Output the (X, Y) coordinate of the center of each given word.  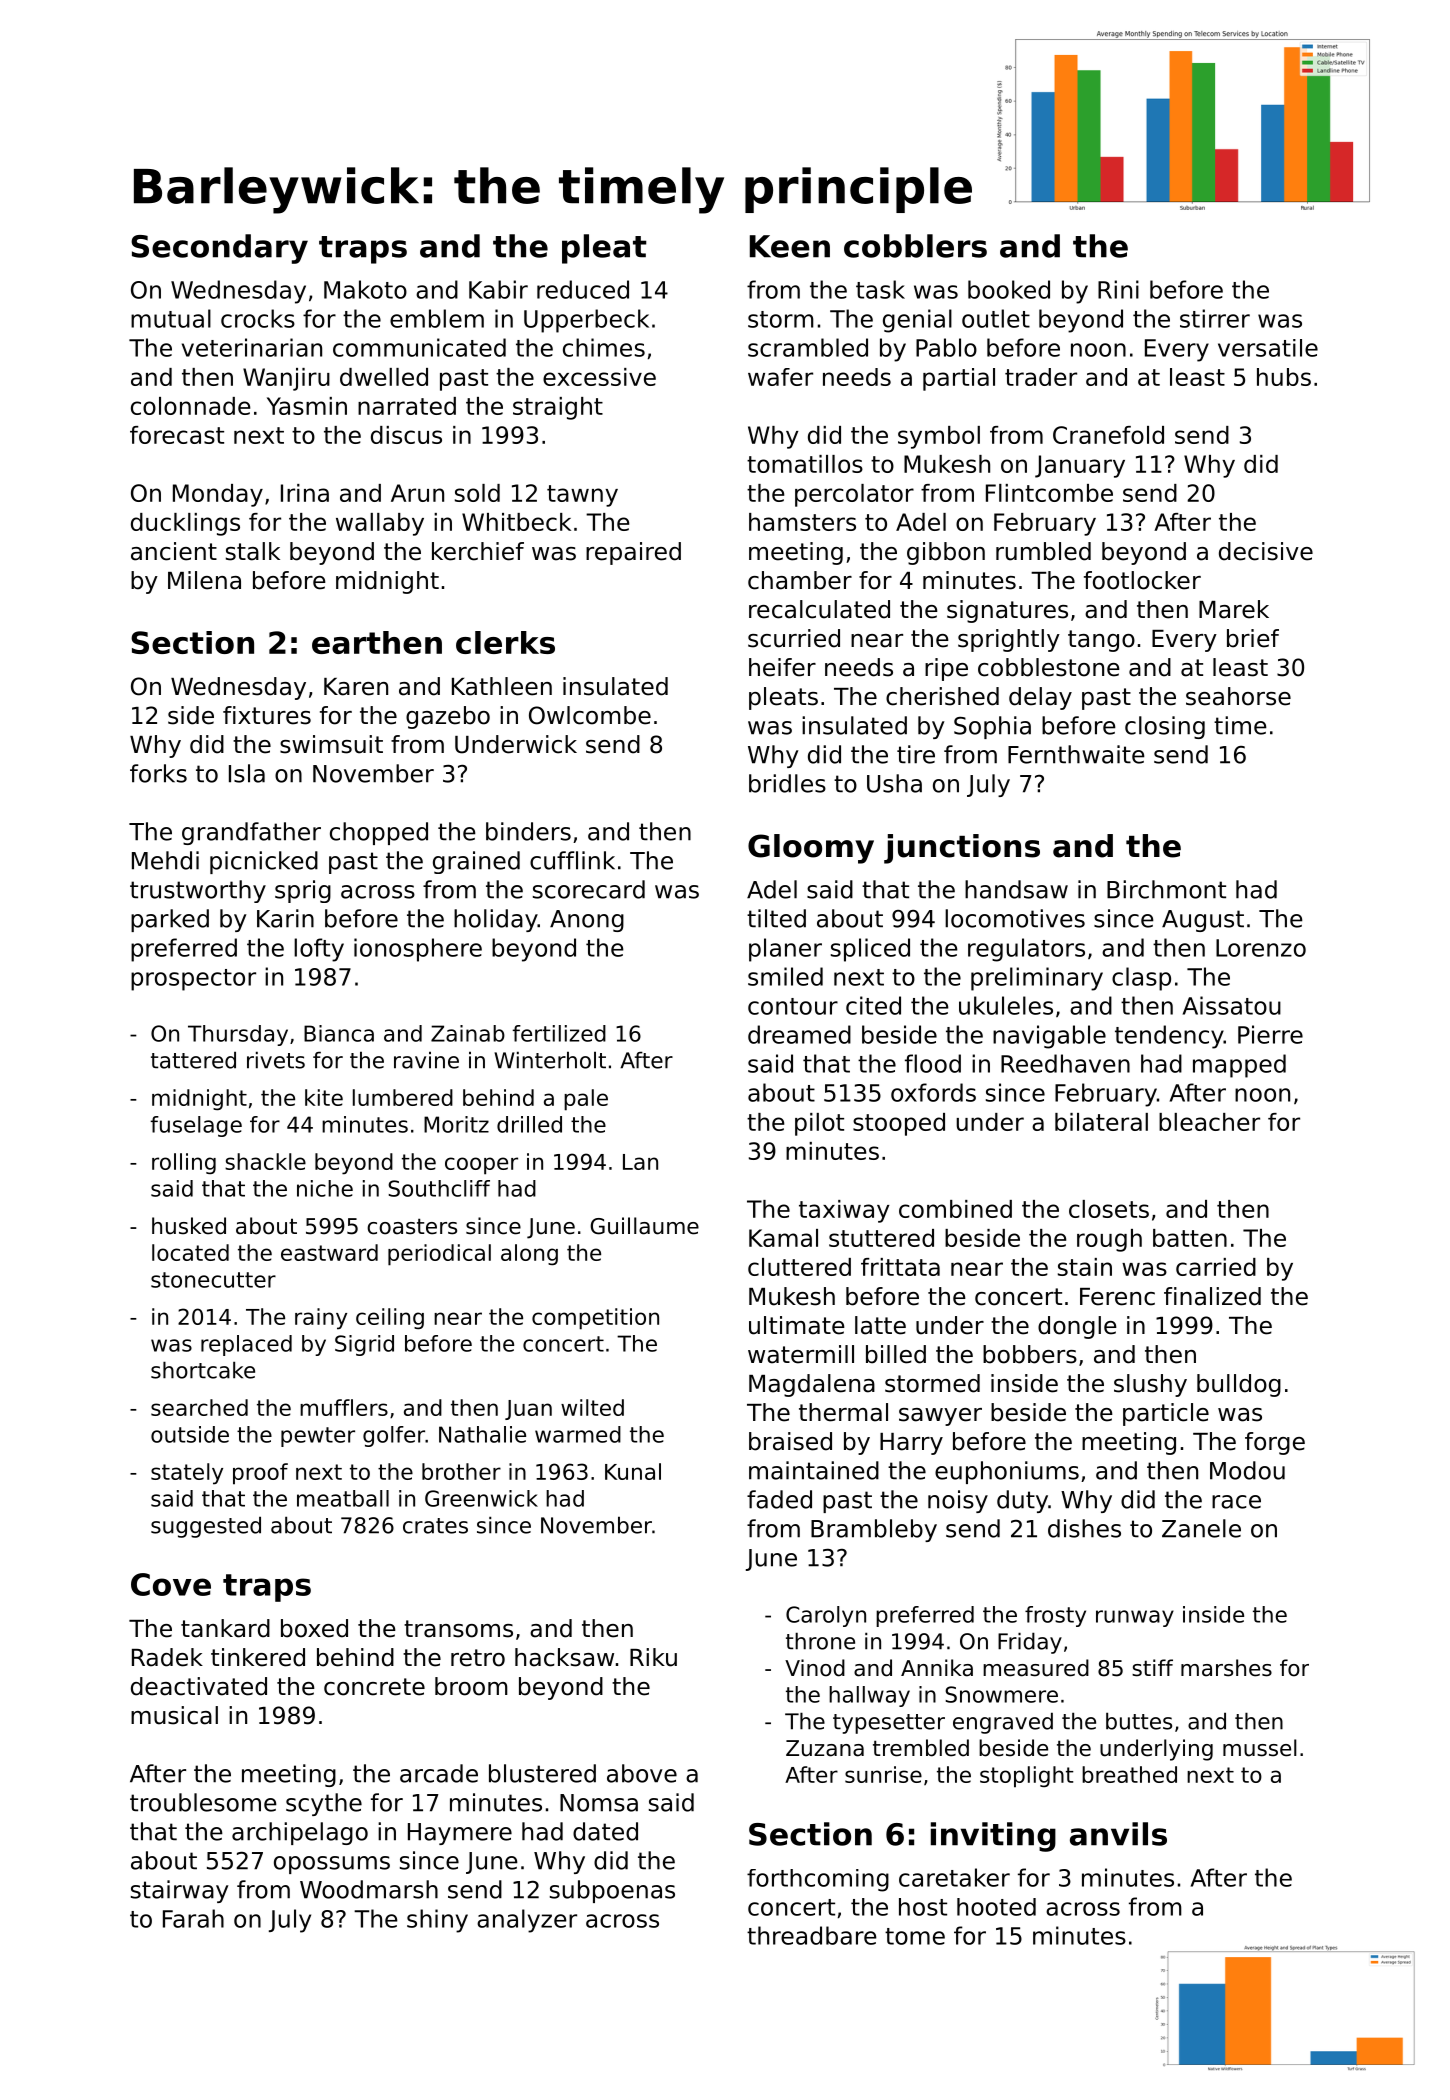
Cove (171, 1584)
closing (1165, 727)
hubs (1284, 377)
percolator (854, 495)
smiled (785, 976)
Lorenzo (1261, 948)
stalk (253, 551)
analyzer (527, 1921)
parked (170, 920)
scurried (794, 638)
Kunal (633, 1471)
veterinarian (252, 347)
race (1236, 1502)
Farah (193, 1918)
